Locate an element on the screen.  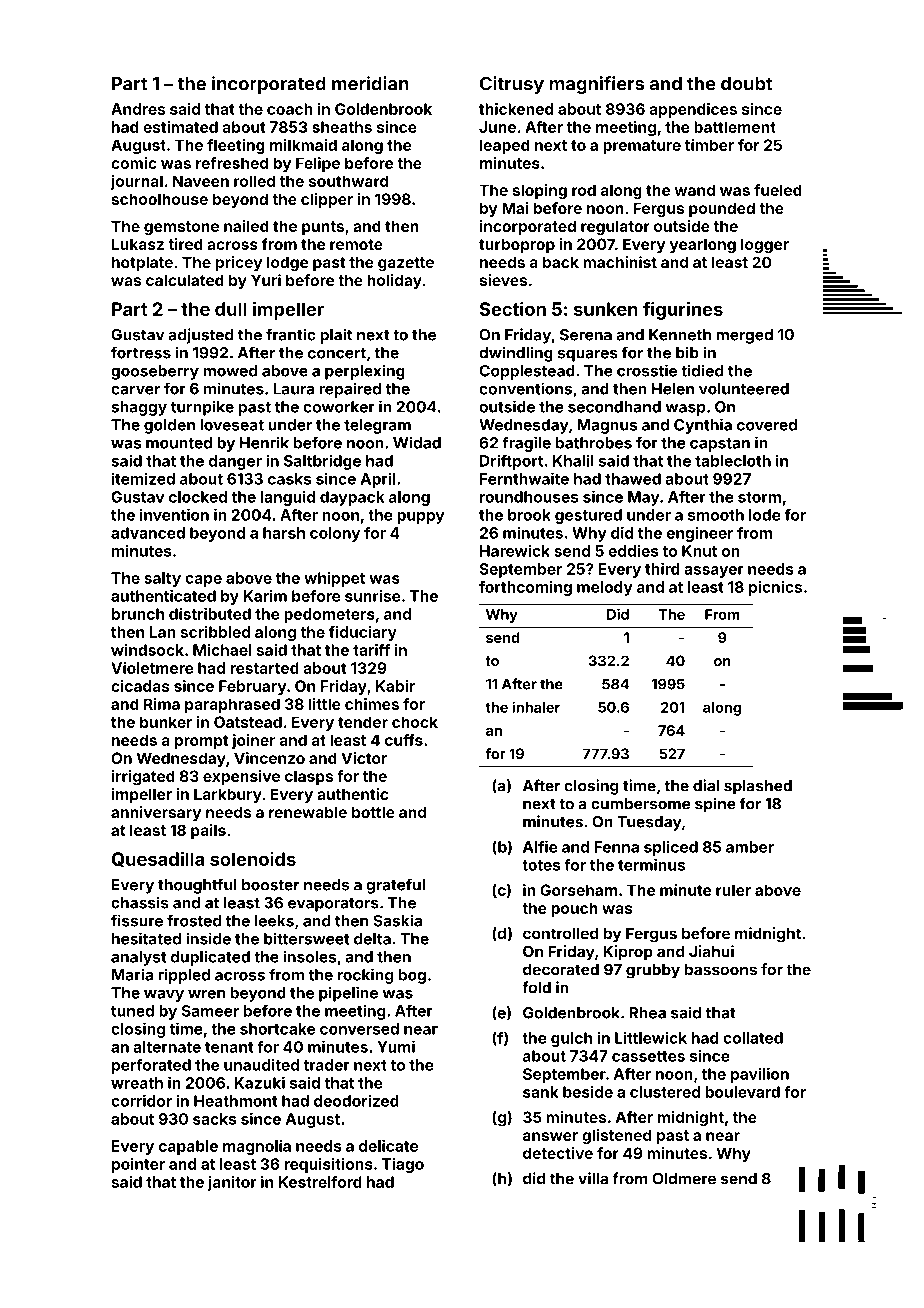
Oldmere is located at coordinates (684, 1178).
